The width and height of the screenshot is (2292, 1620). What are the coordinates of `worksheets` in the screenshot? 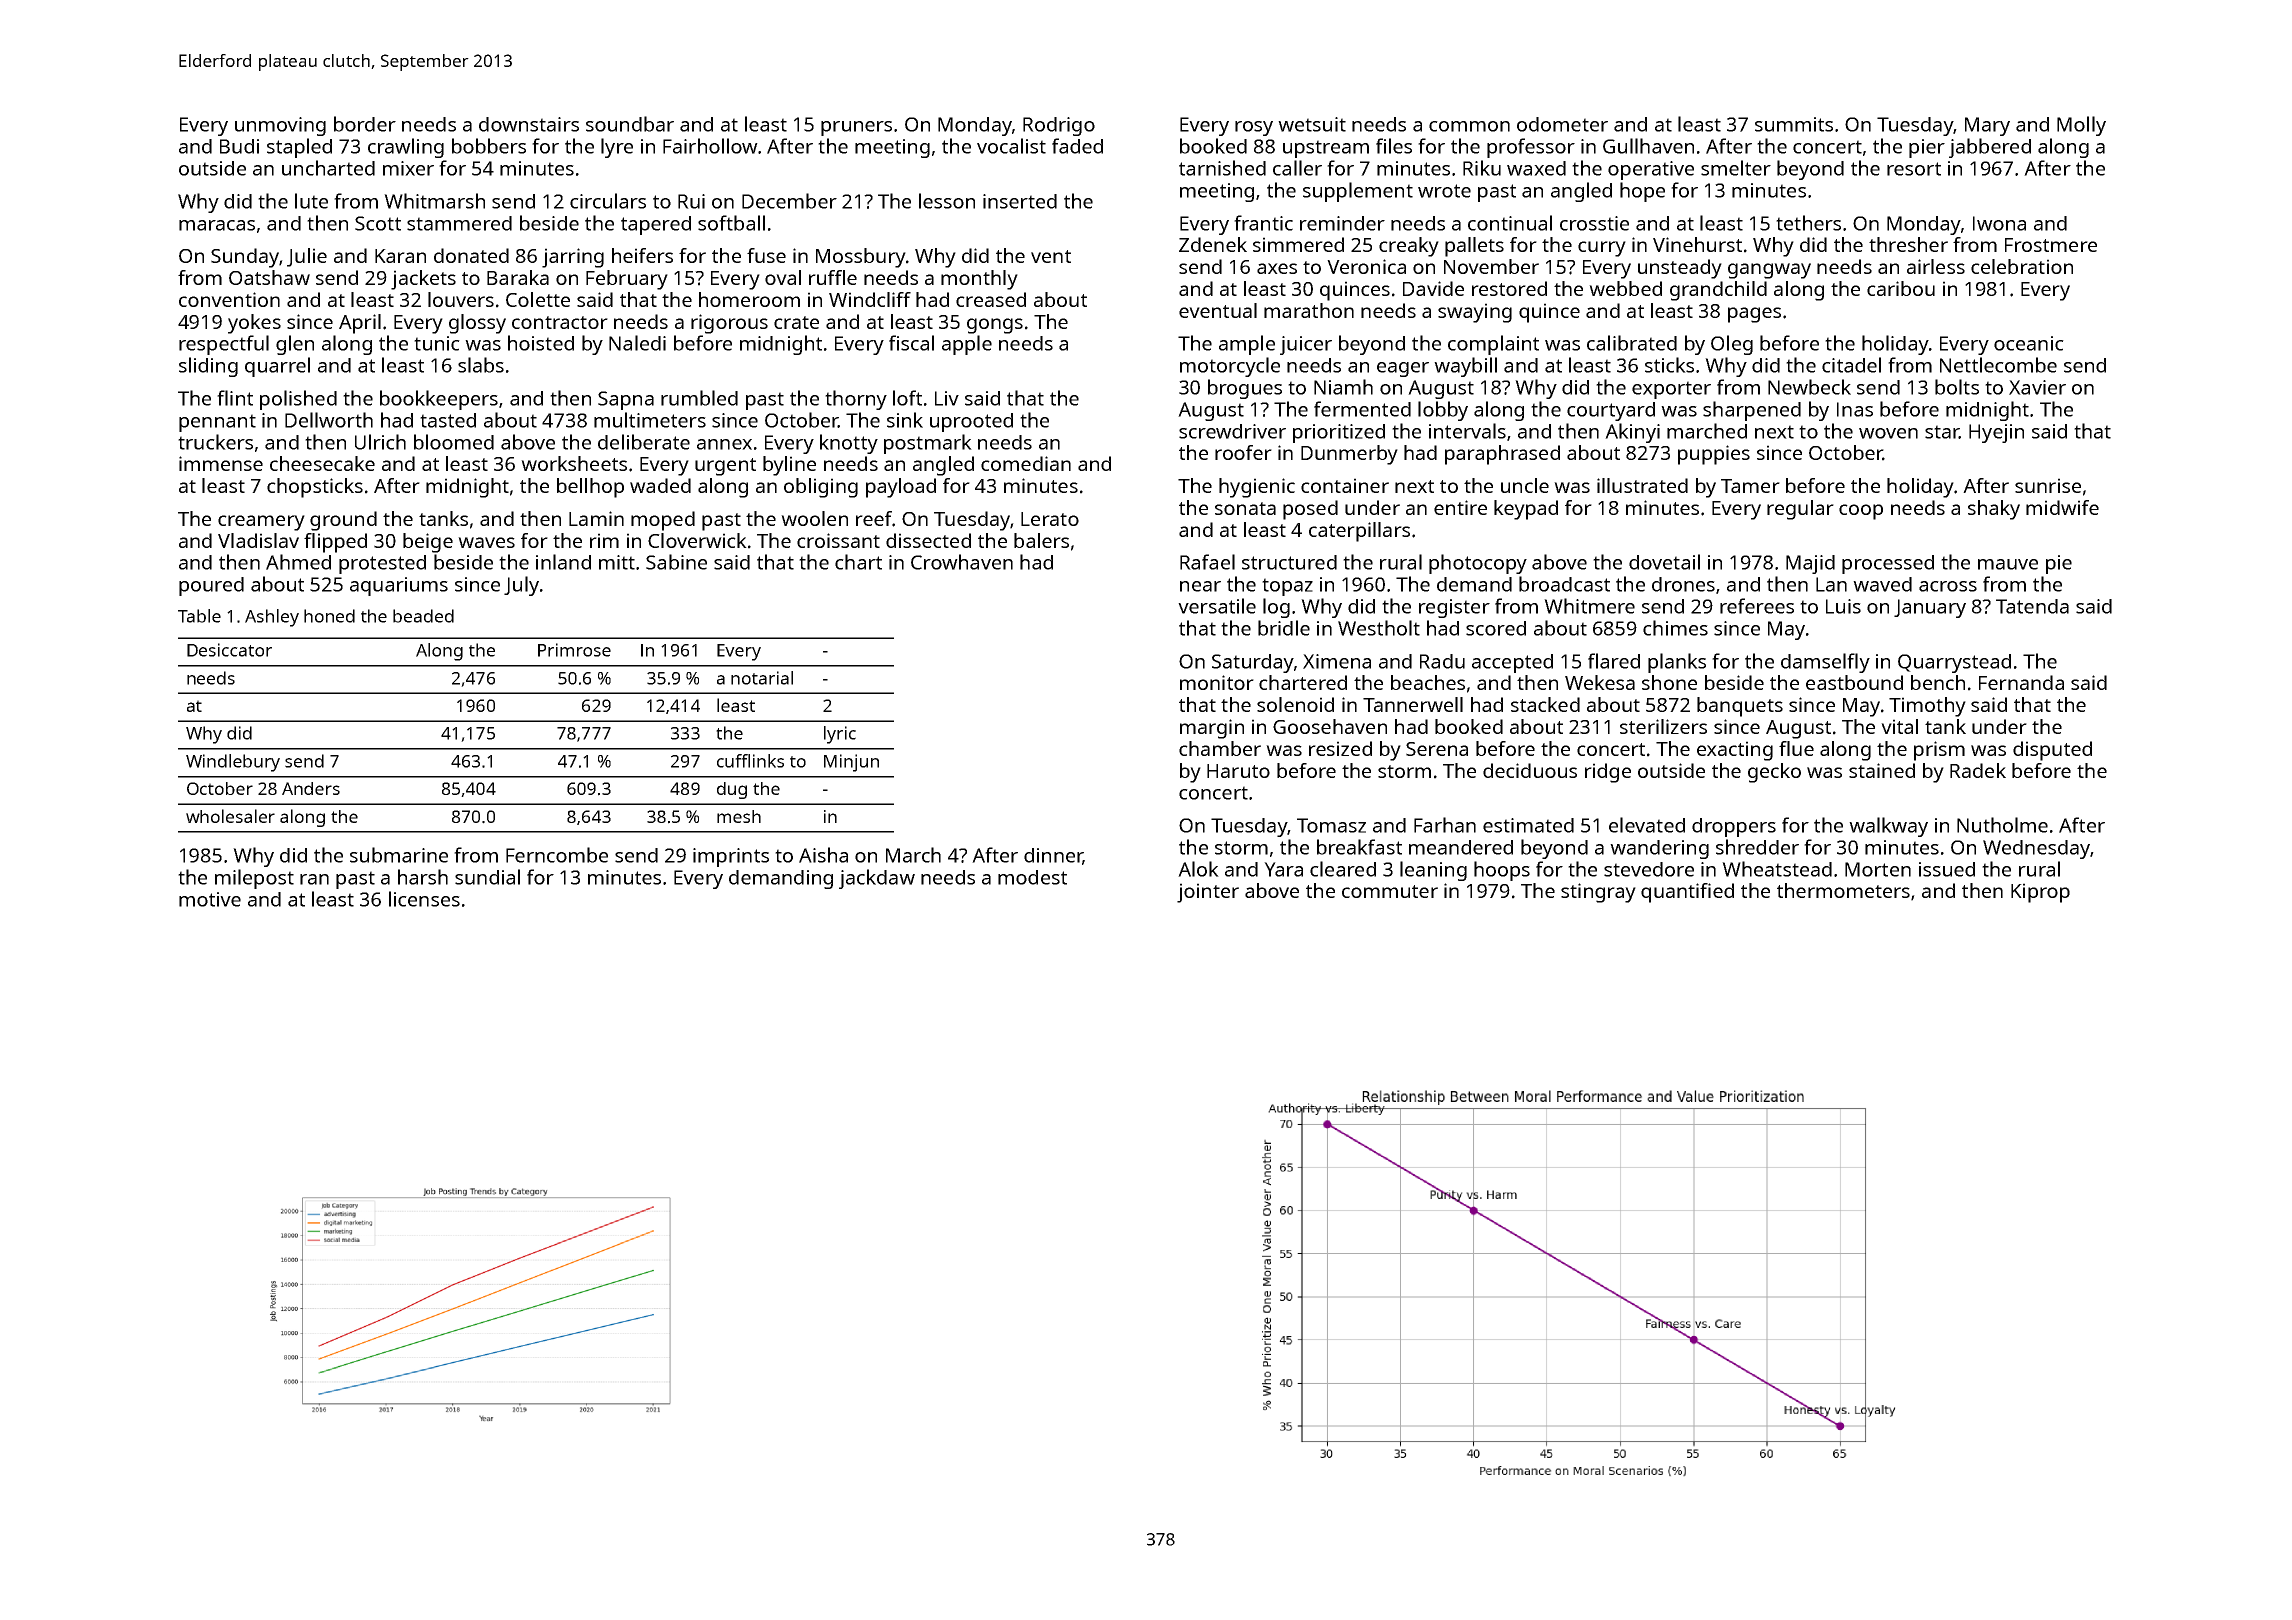 It's located at (574, 463).
